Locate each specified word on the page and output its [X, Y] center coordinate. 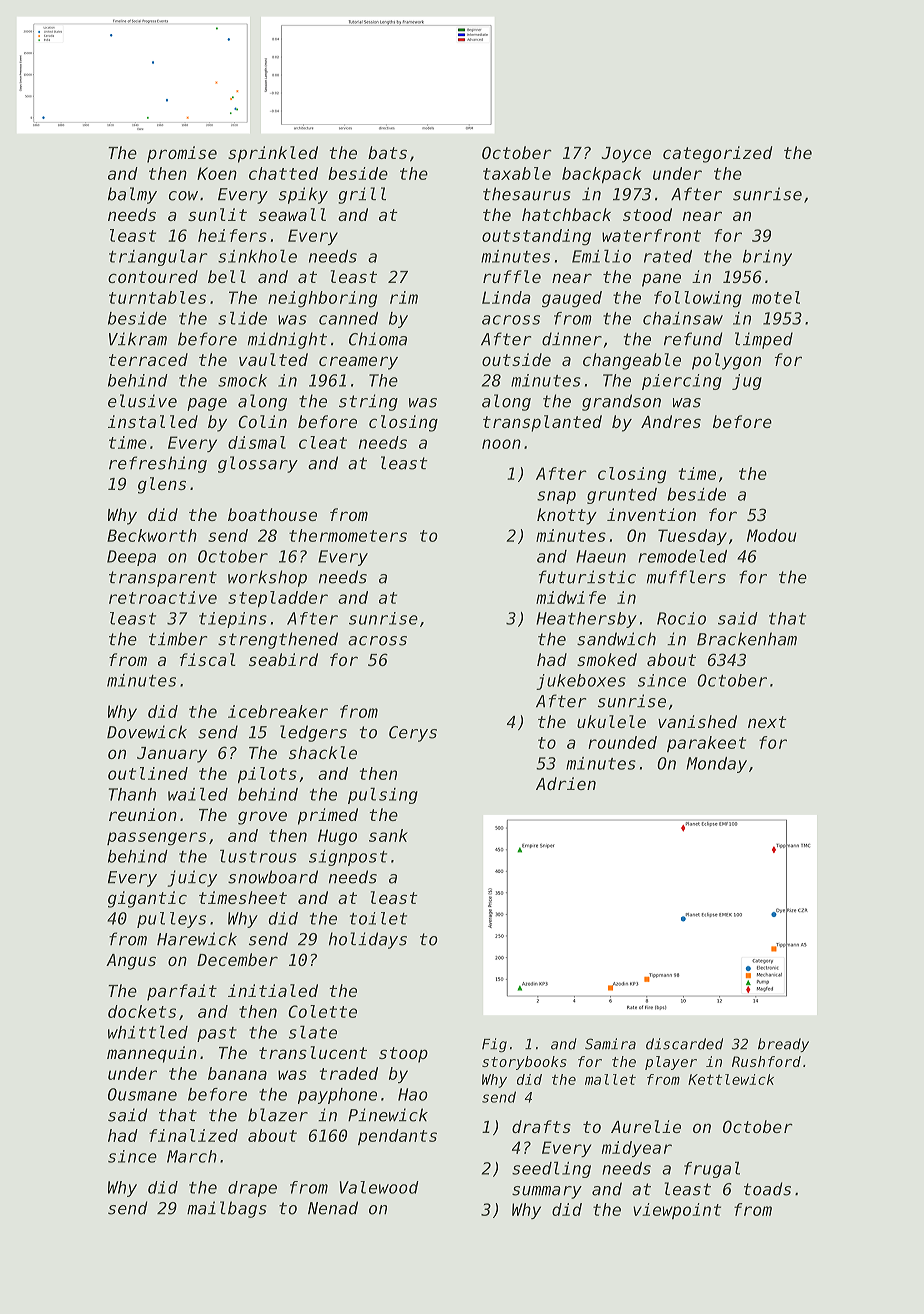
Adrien [566, 783]
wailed [198, 794]
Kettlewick [731, 1079]
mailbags [227, 1209]
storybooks [524, 1063]
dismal [257, 442]
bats [387, 152]
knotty [567, 516]
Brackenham [747, 639]
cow [183, 196]
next [767, 722]
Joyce [626, 155]
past [217, 1034]
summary [547, 1192]
